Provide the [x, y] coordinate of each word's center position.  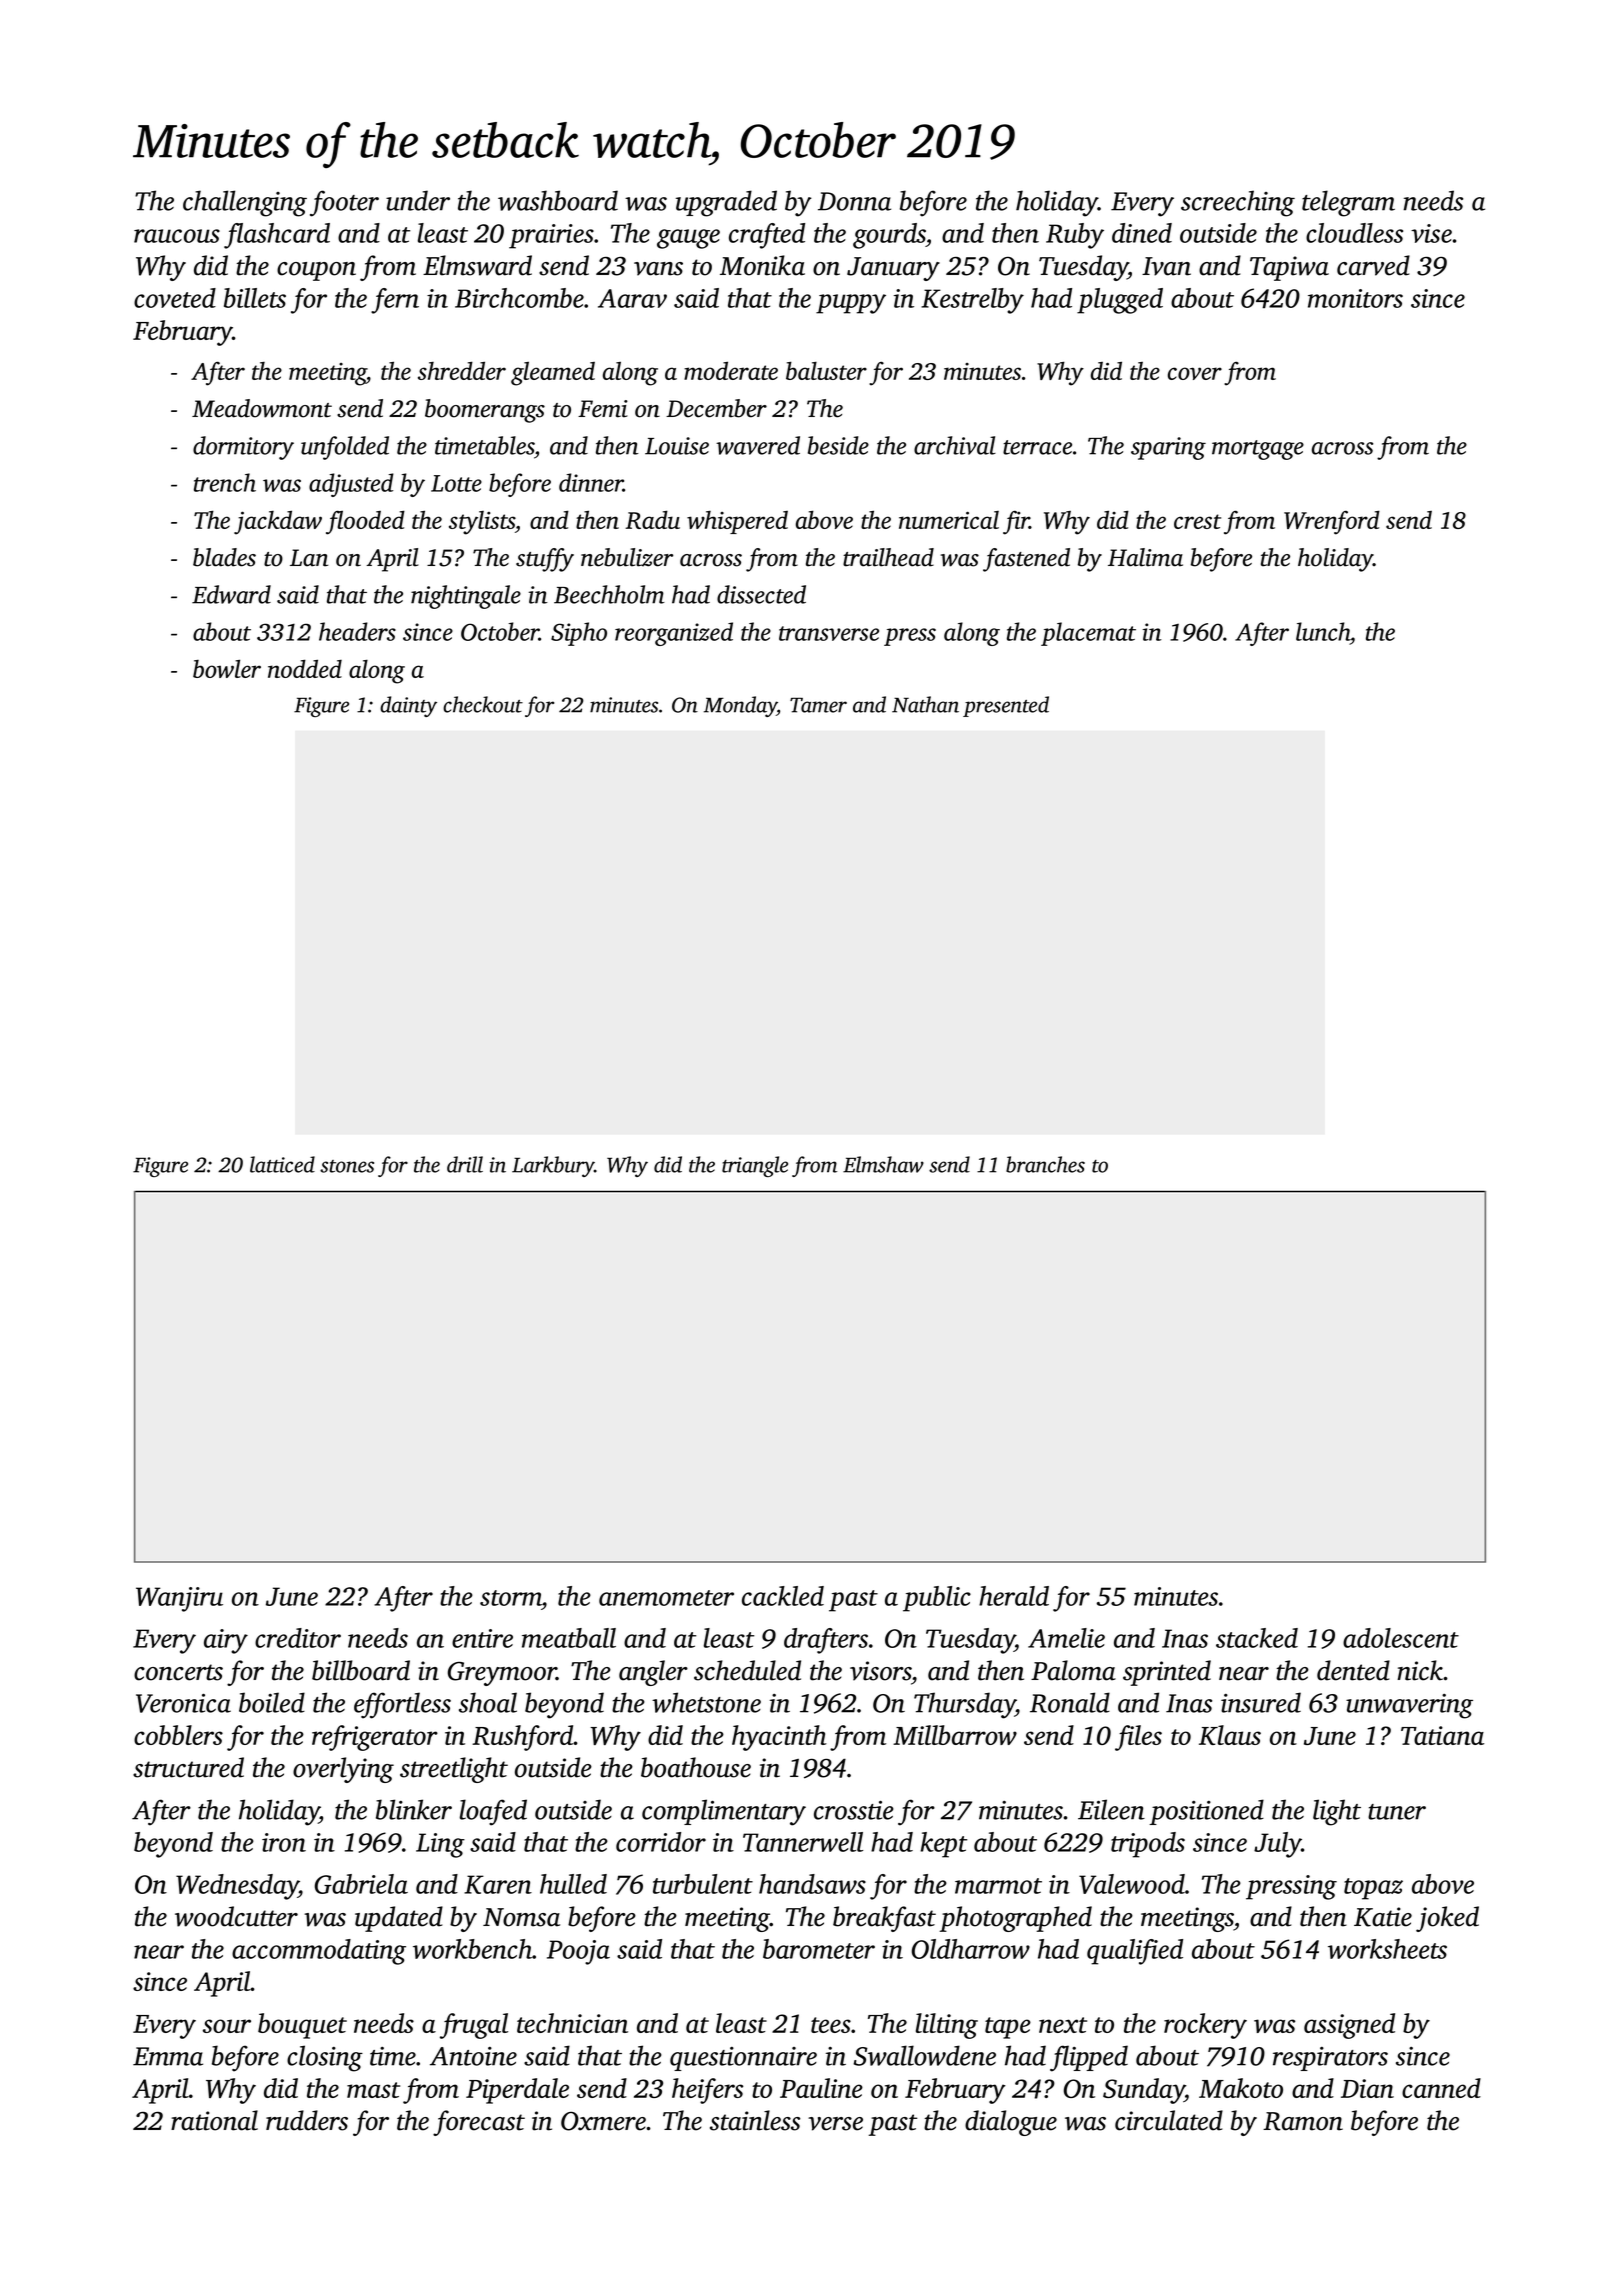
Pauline [821, 2088]
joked [1447, 1919]
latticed [282, 1164]
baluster [826, 370]
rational [214, 2120]
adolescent [1401, 1638]
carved [1373, 265]
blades [224, 557]
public [937, 1599]
